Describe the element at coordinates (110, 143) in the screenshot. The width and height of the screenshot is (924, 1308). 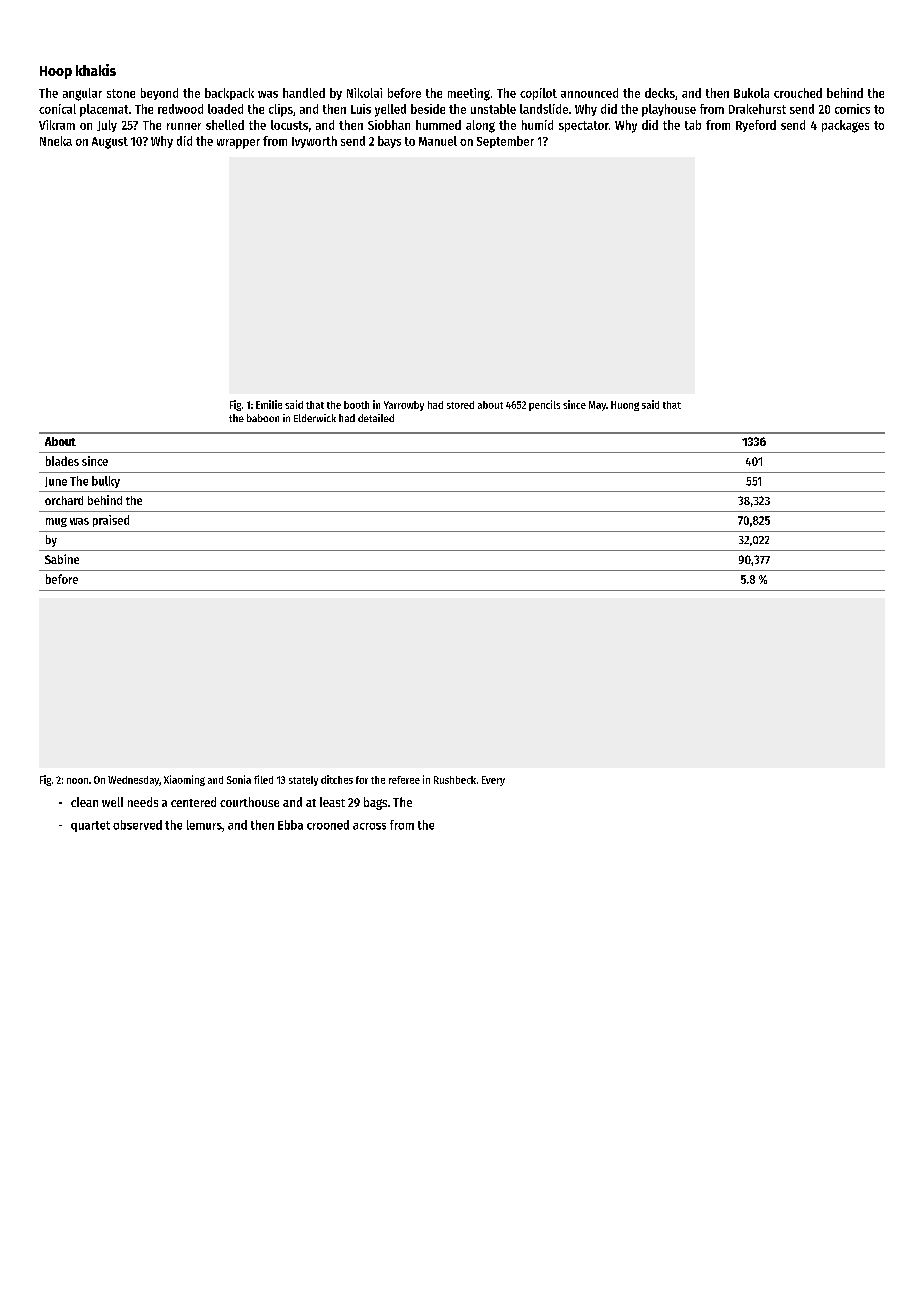
I see `August` at that location.
